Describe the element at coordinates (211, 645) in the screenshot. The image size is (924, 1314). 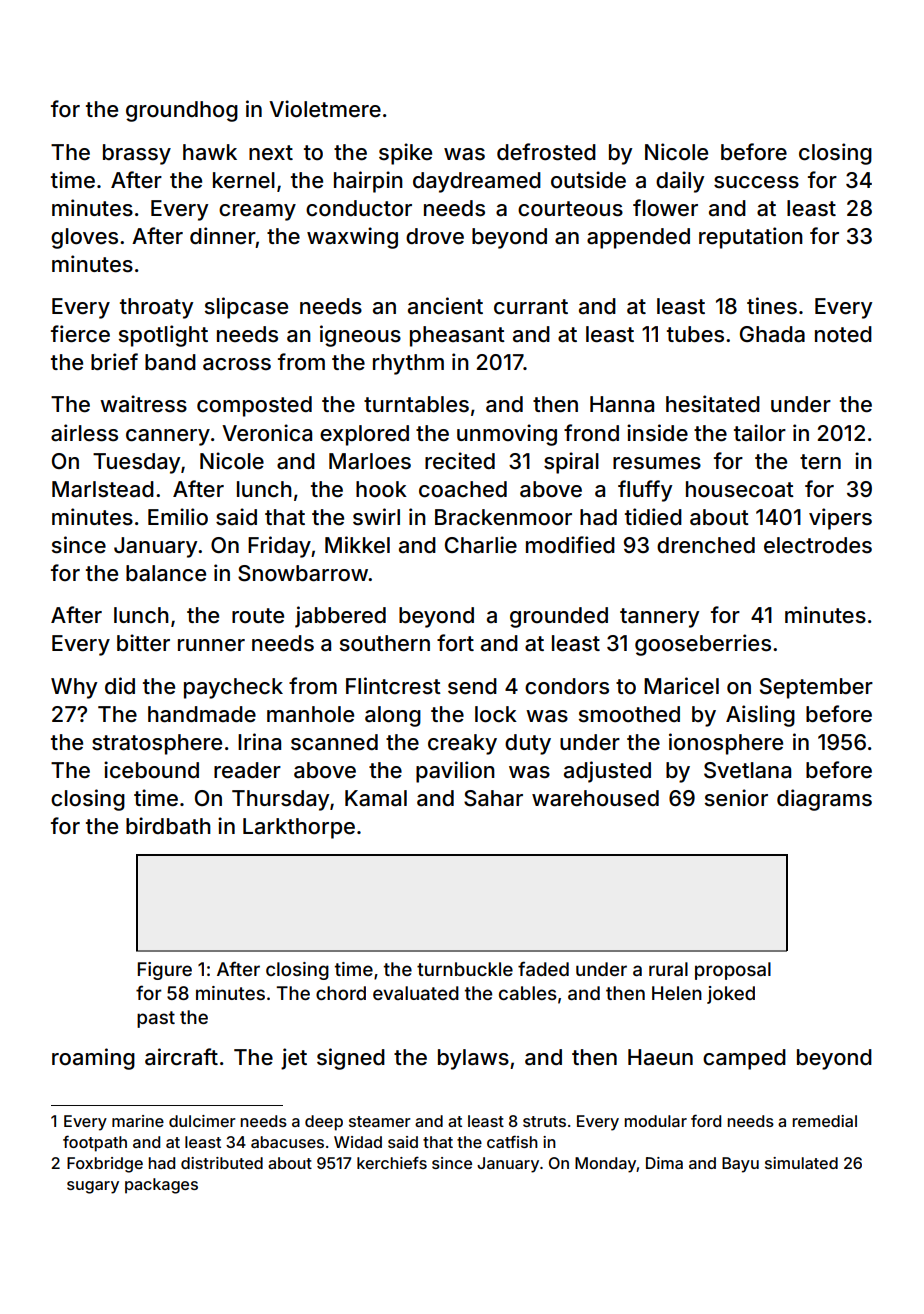
I see `runner` at that location.
